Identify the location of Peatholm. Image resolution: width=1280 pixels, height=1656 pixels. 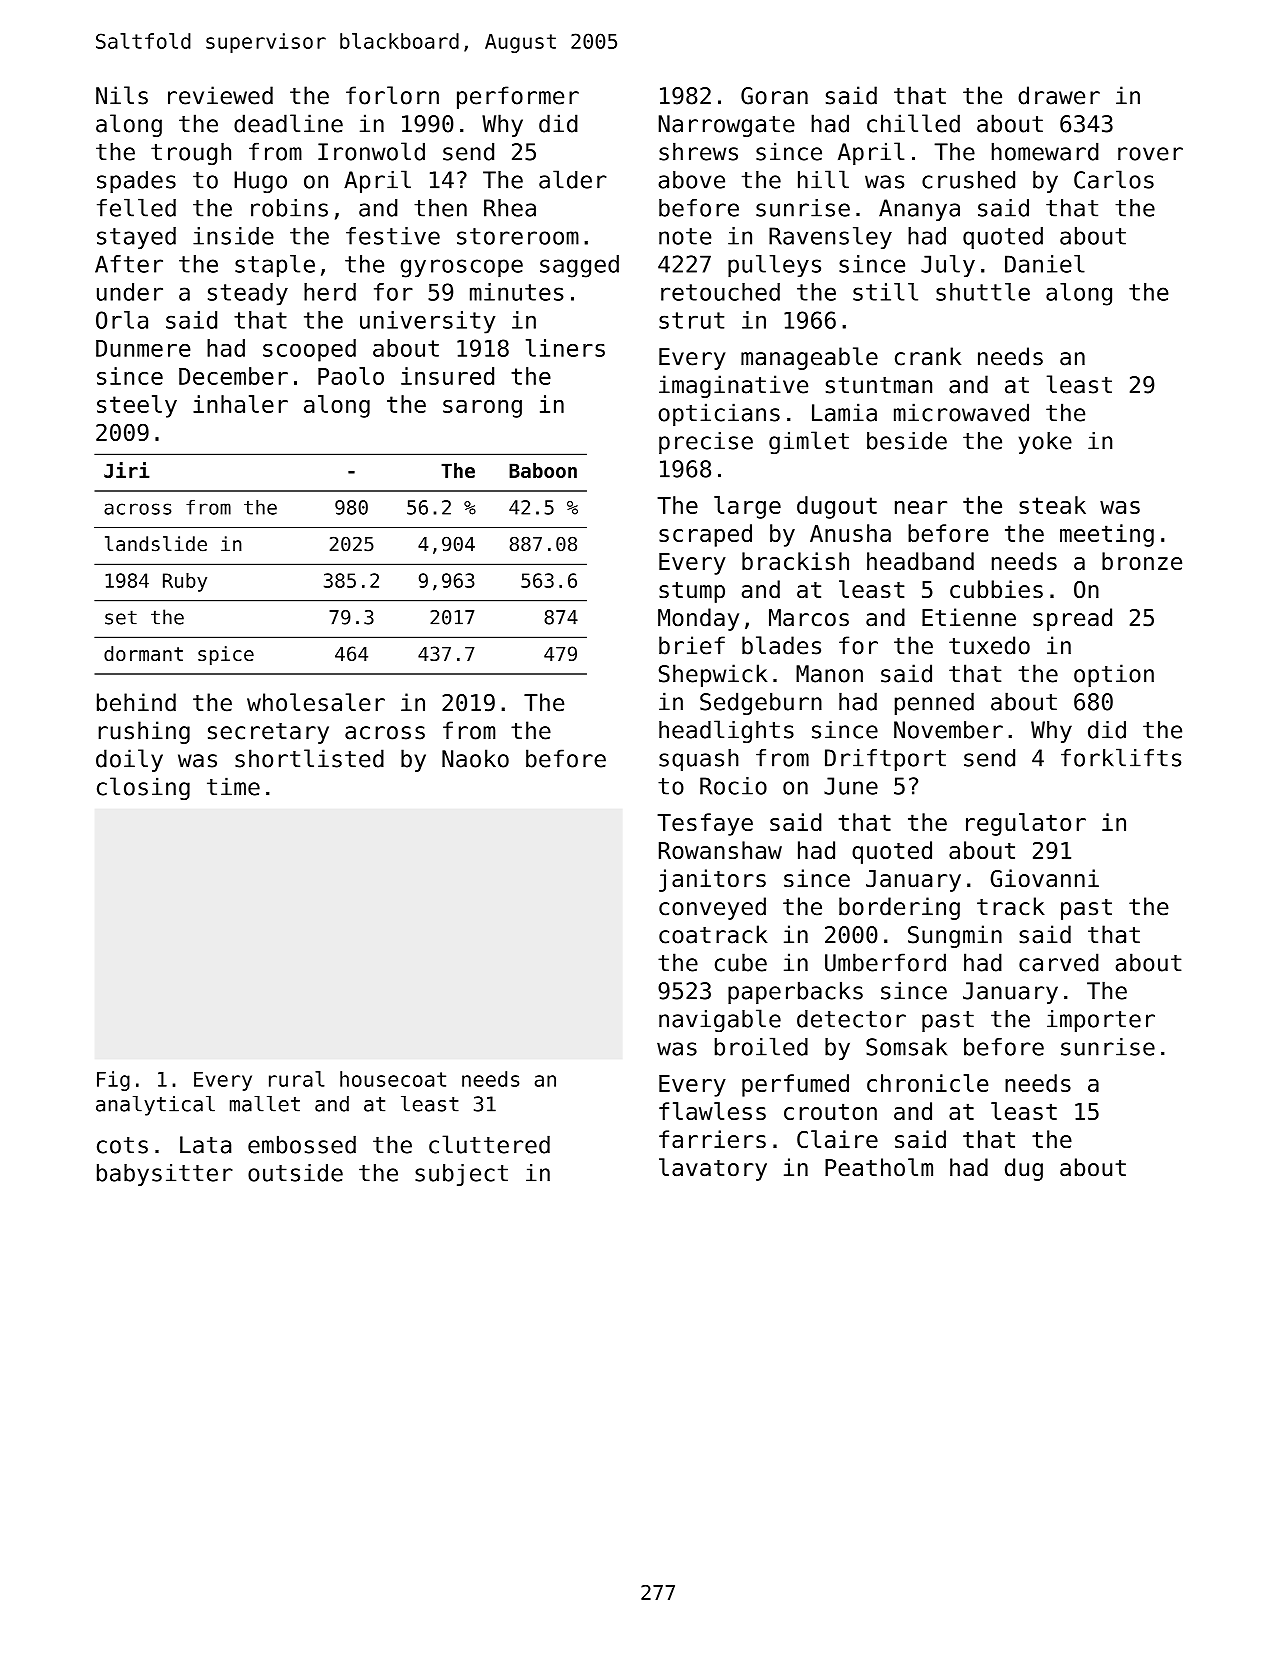
(879, 1167).
